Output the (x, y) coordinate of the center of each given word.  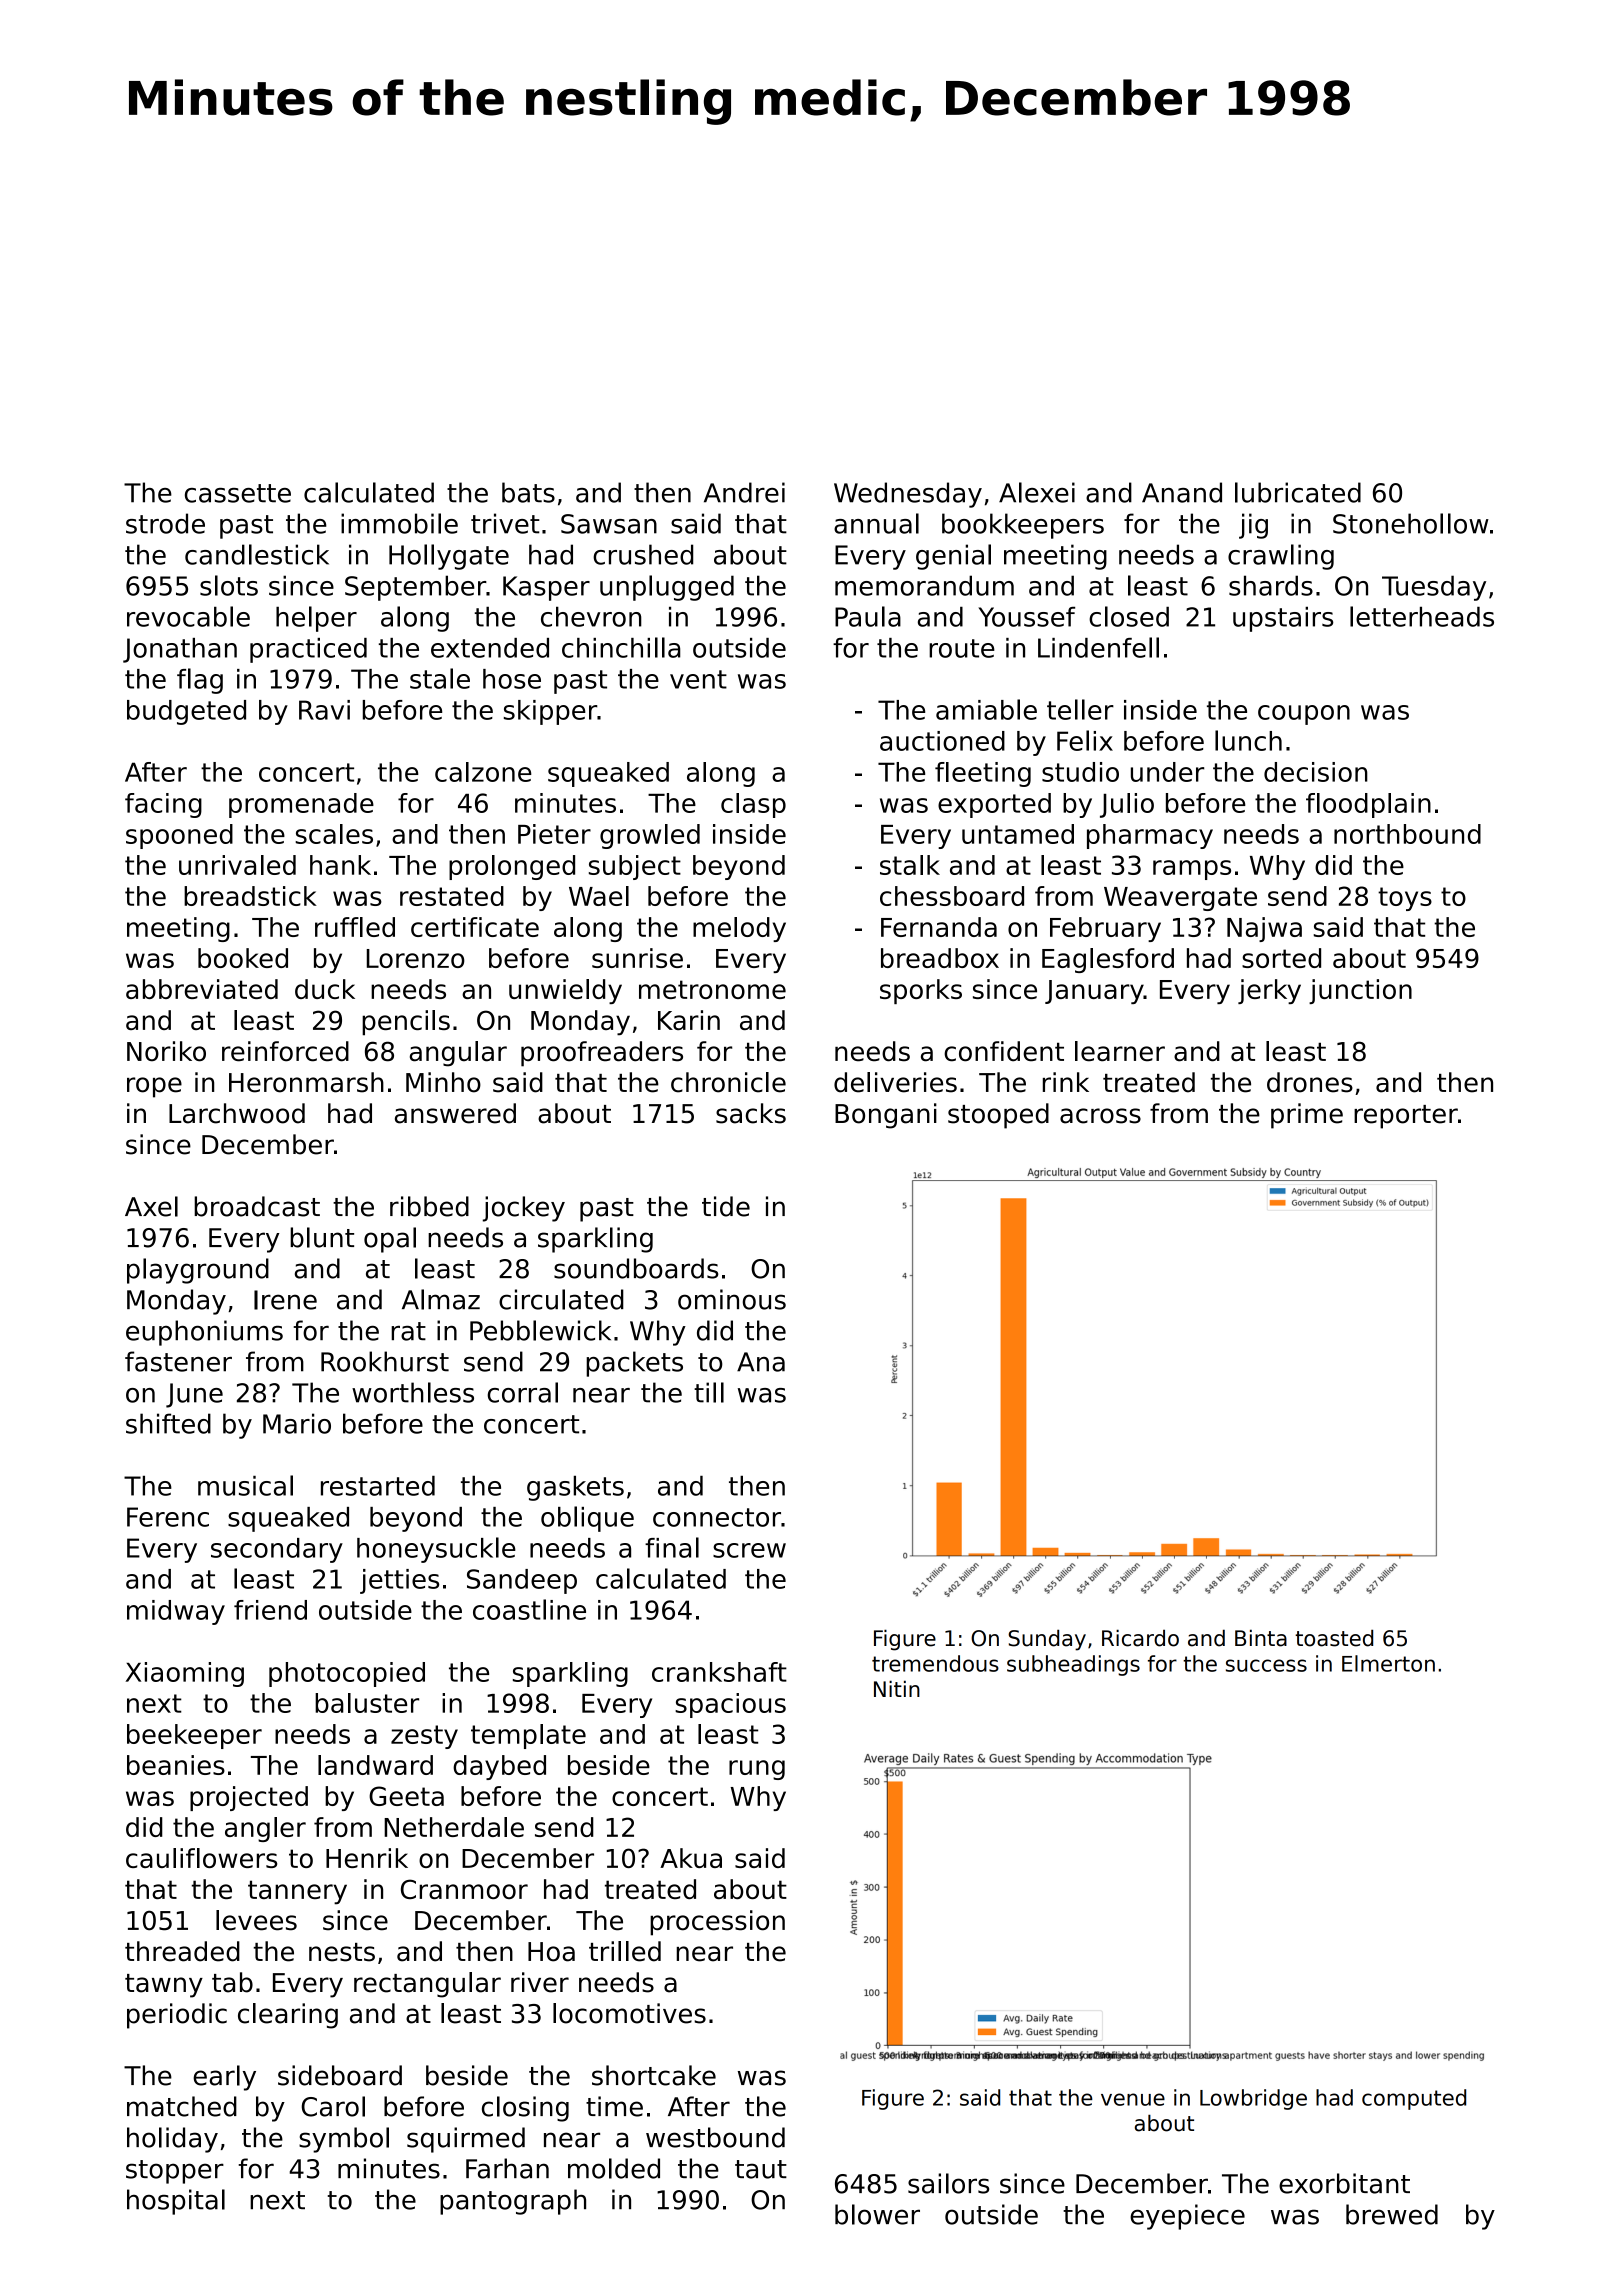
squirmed (466, 2140)
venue (1133, 2099)
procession (717, 1923)
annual (876, 523)
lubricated (1298, 492)
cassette (238, 493)
